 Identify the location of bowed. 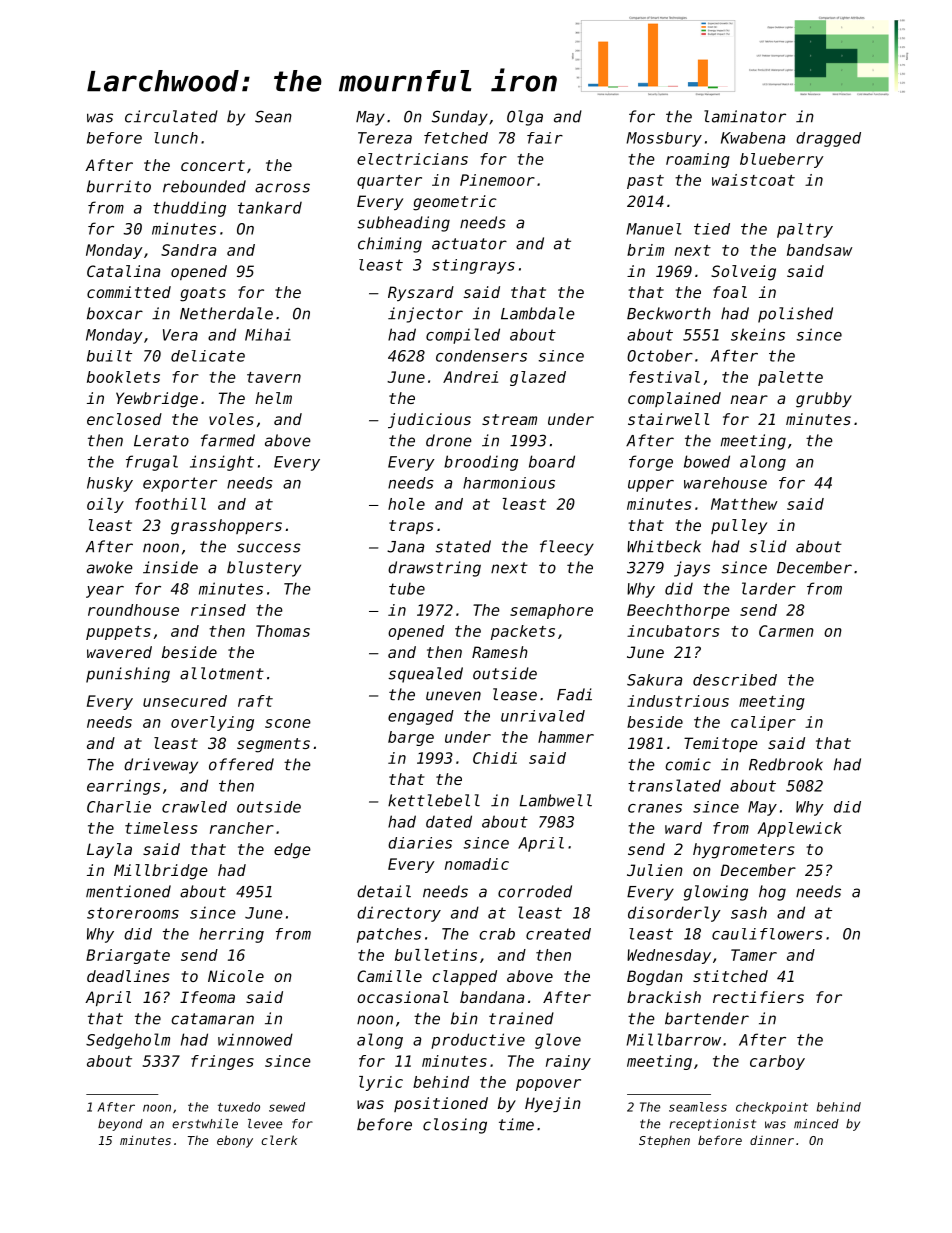
(707, 461).
